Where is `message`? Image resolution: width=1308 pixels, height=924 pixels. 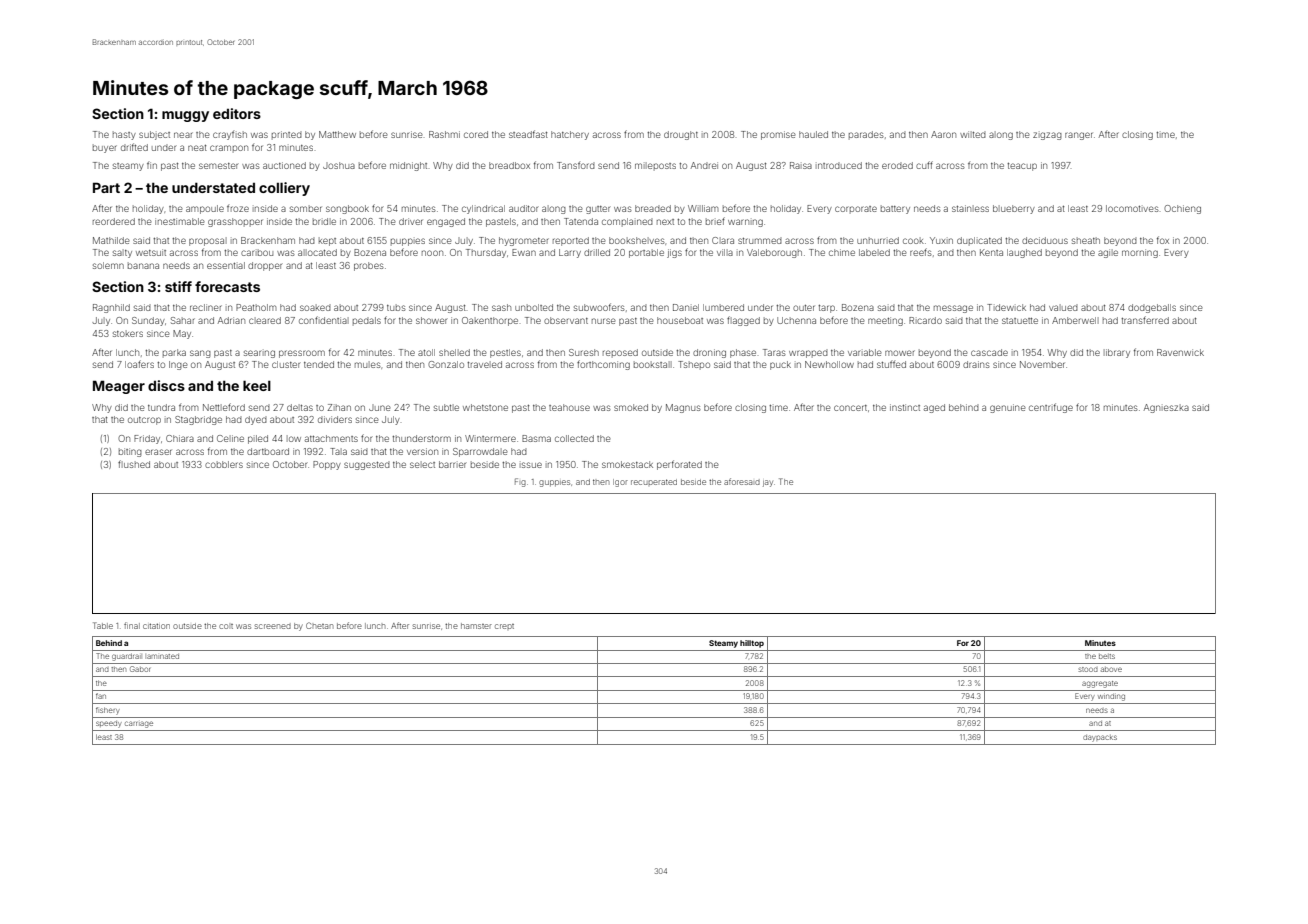
message is located at coordinates (953, 309).
